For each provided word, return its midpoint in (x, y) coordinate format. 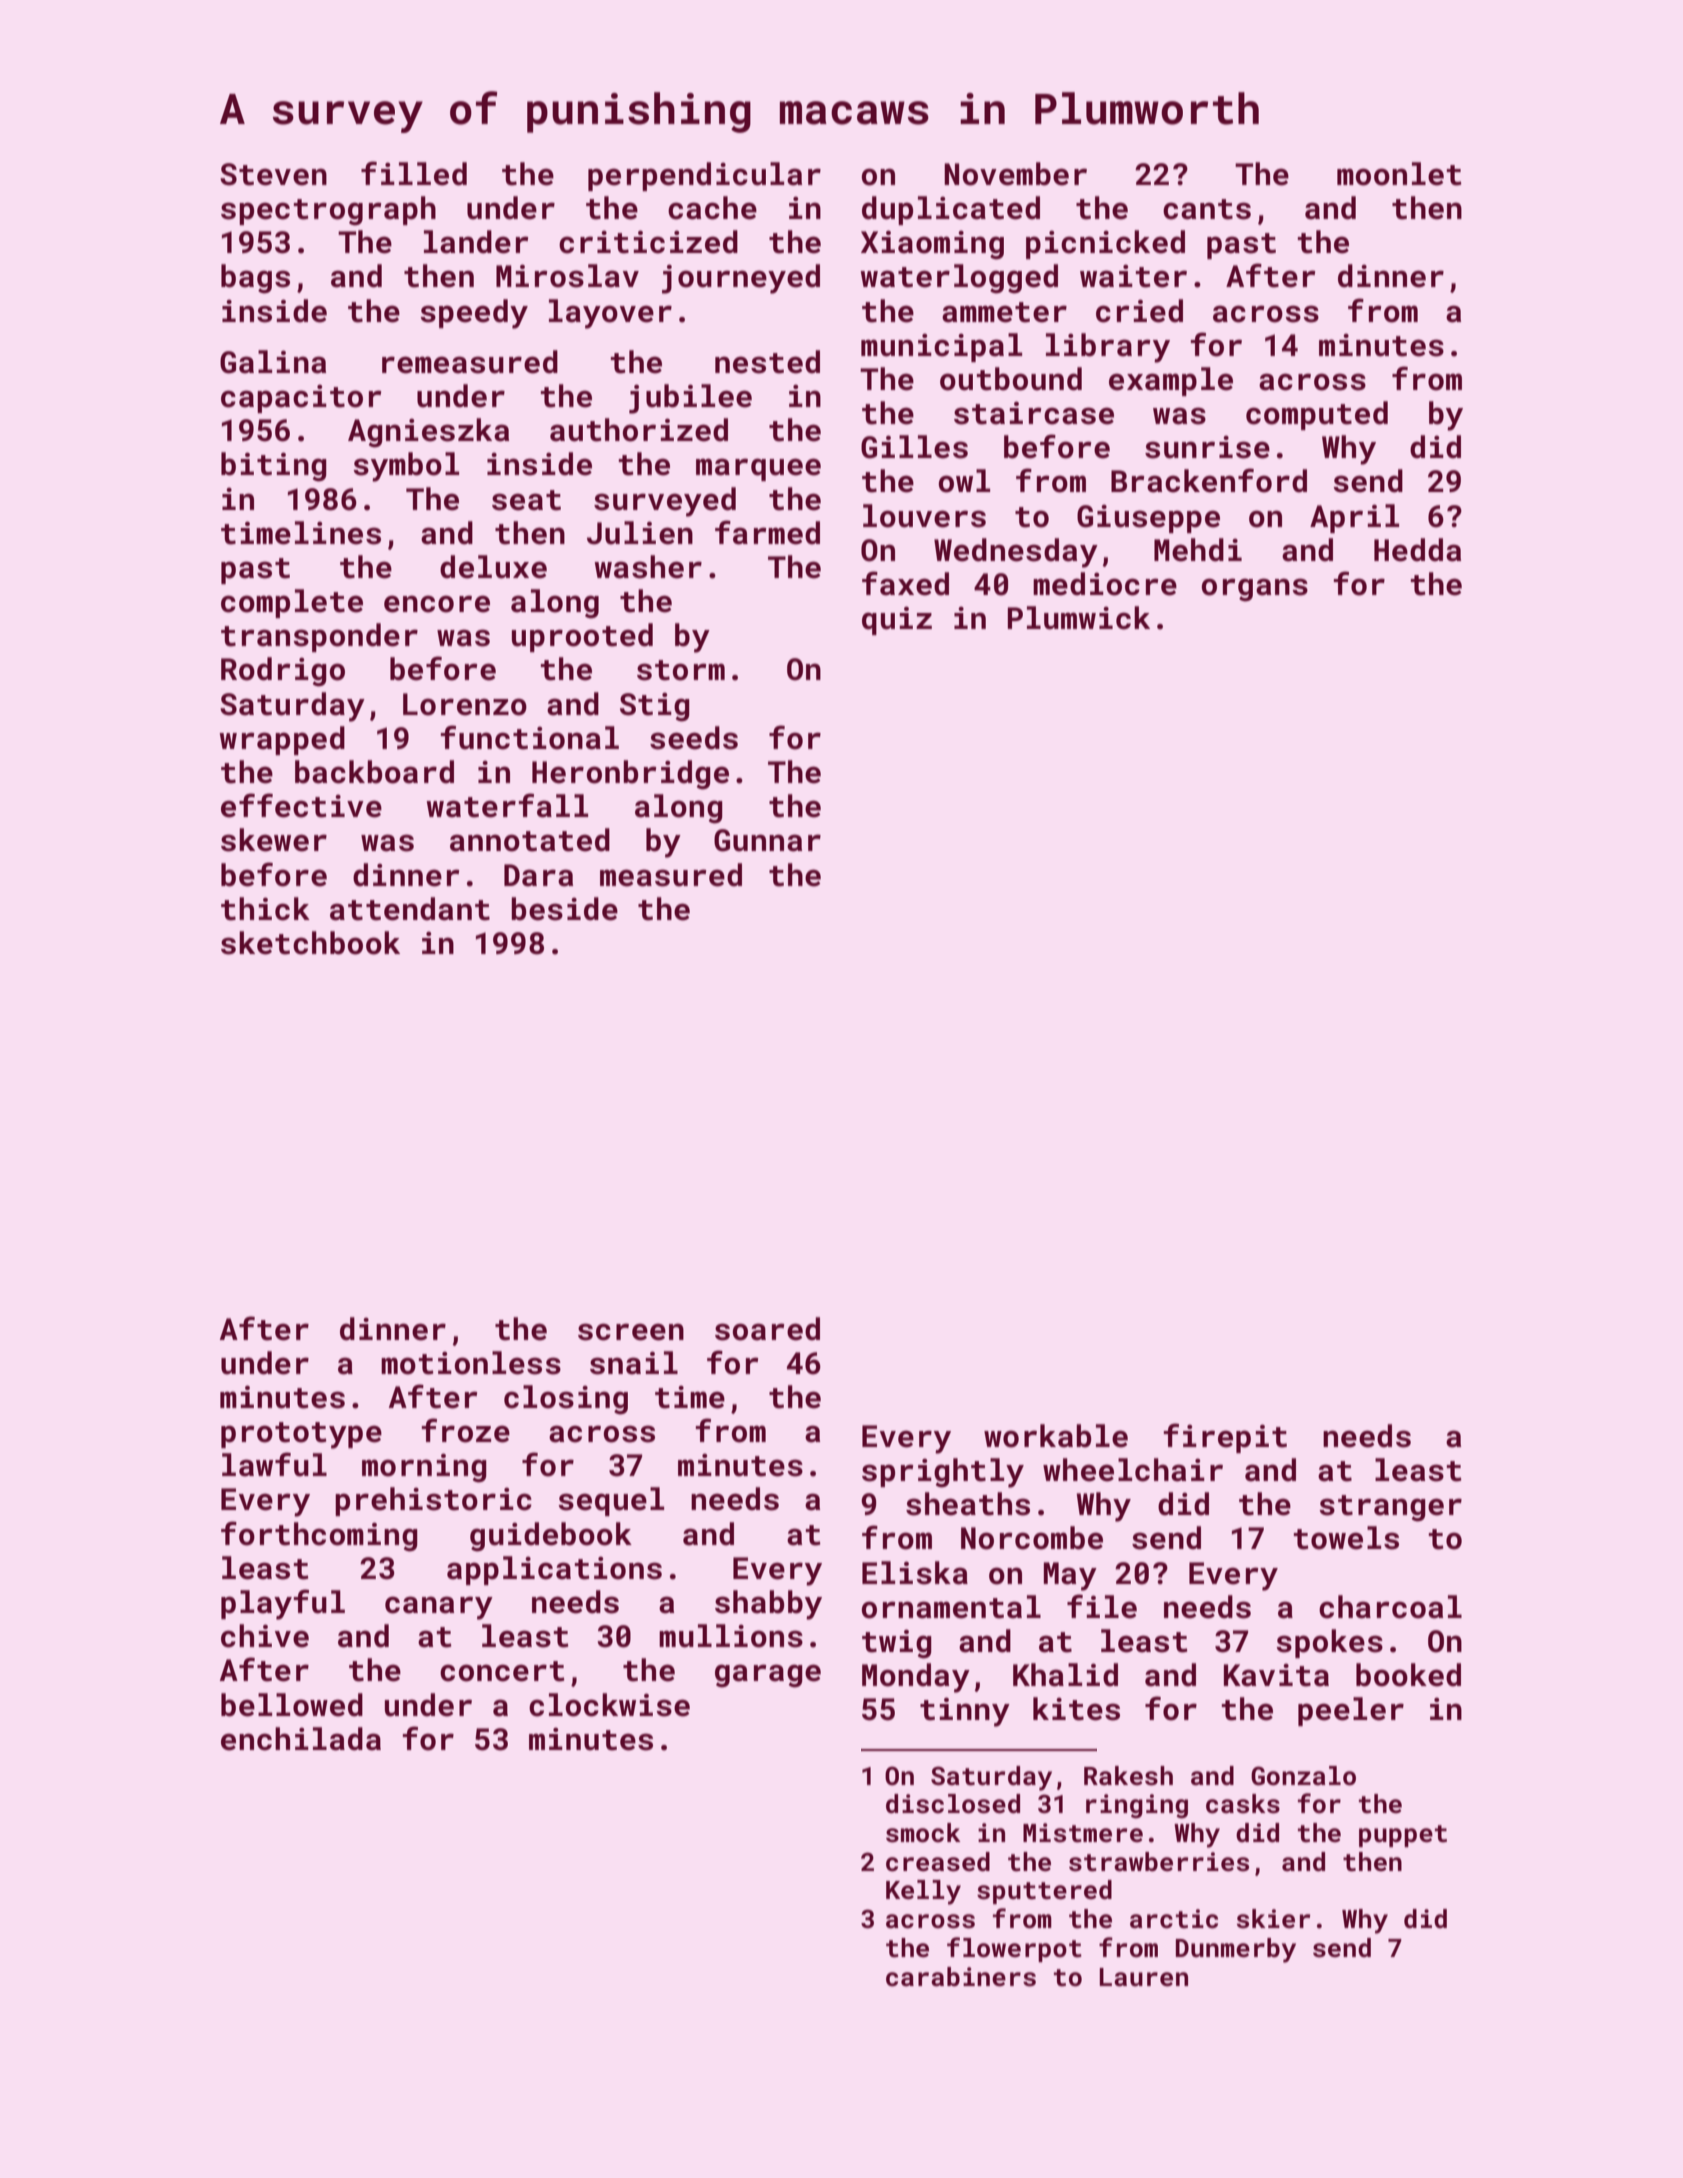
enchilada (301, 1739)
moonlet (1399, 174)
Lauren (1144, 1977)
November (1015, 174)
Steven (273, 174)
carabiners (961, 1977)
